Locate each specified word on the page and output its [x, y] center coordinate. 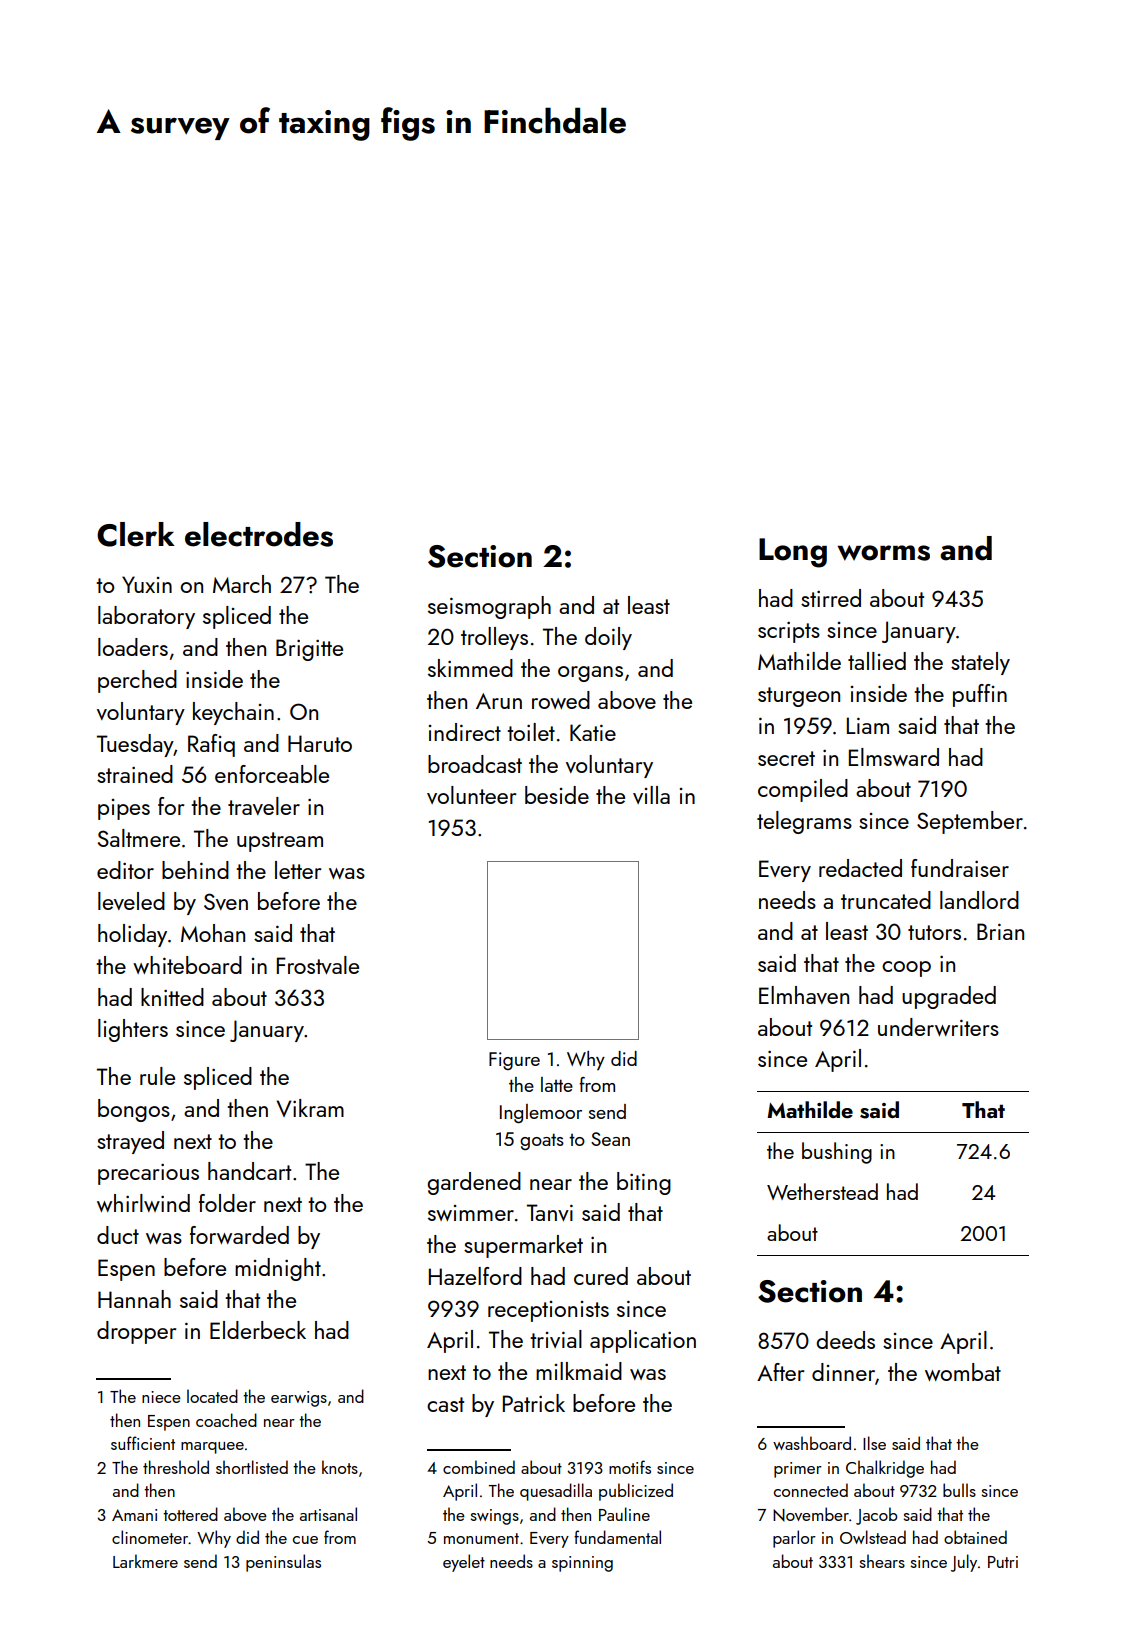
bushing [837, 1153]
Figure [514, 1061]
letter [298, 870]
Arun [499, 701]
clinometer [150, 1537]
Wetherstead [822, 1191]
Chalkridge [885, 1469]
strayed [130, 1142]
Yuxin [147, 584]
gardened [474, 1183]
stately [980, 663]
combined [479, 1467]
